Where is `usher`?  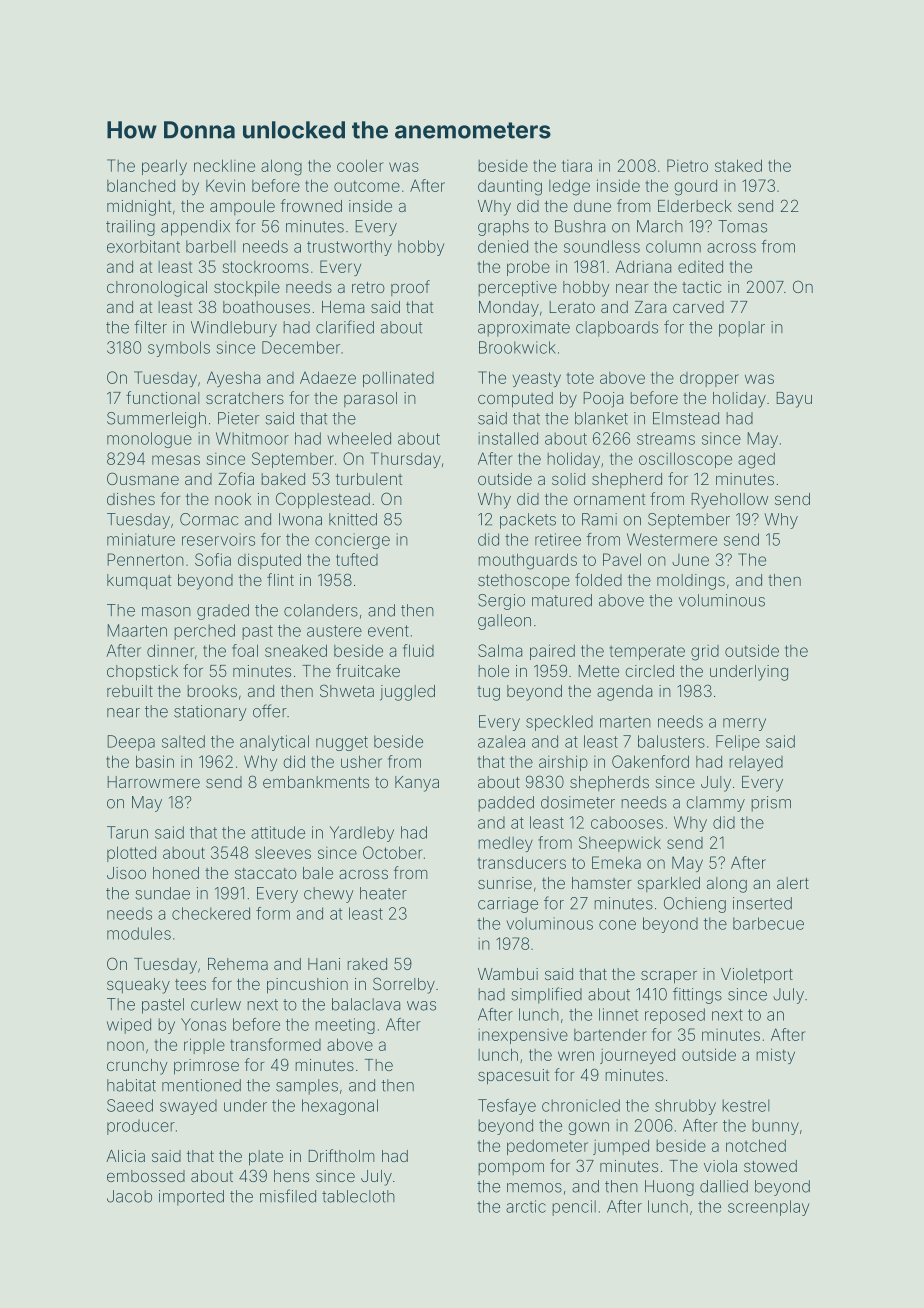
usher is located at coordinates (361, 761).
